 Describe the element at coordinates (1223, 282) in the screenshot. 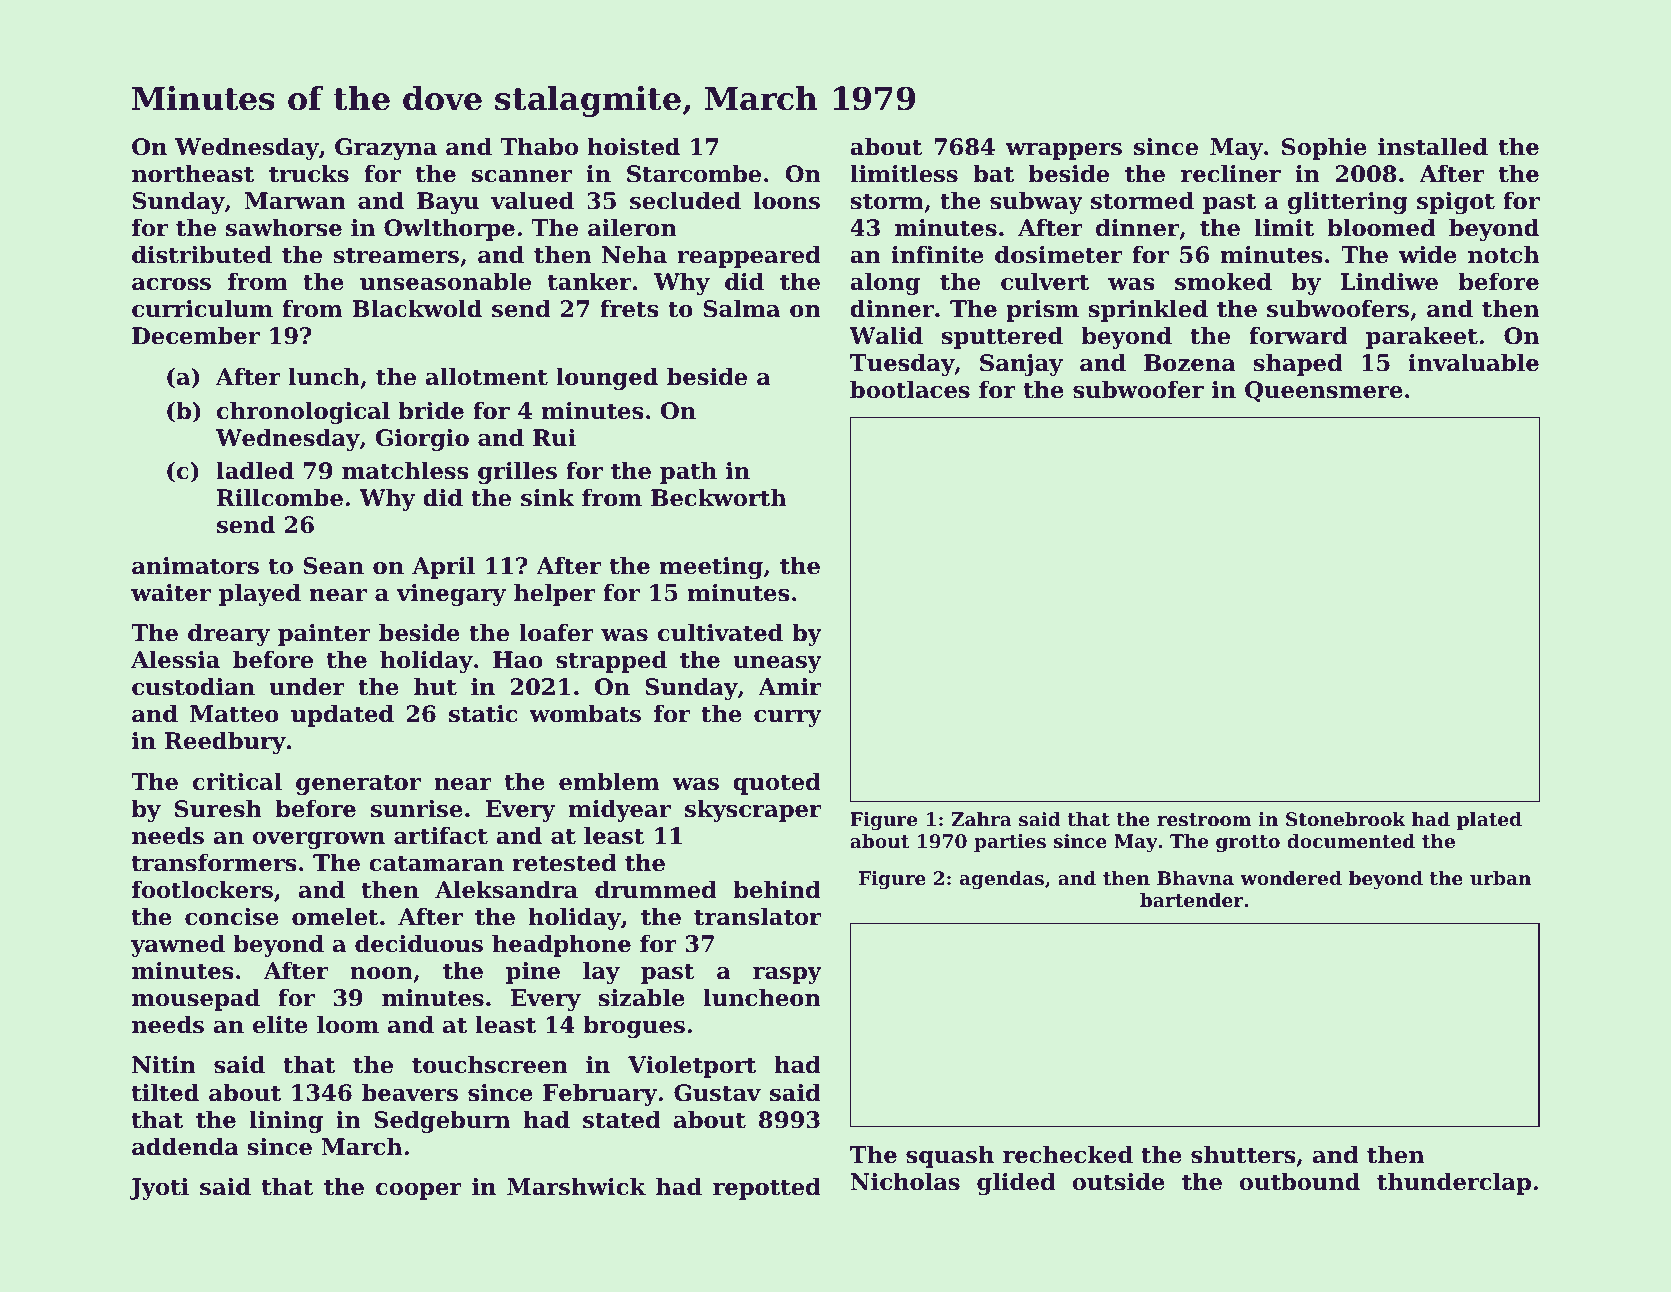

I see `smoked` at that location.
